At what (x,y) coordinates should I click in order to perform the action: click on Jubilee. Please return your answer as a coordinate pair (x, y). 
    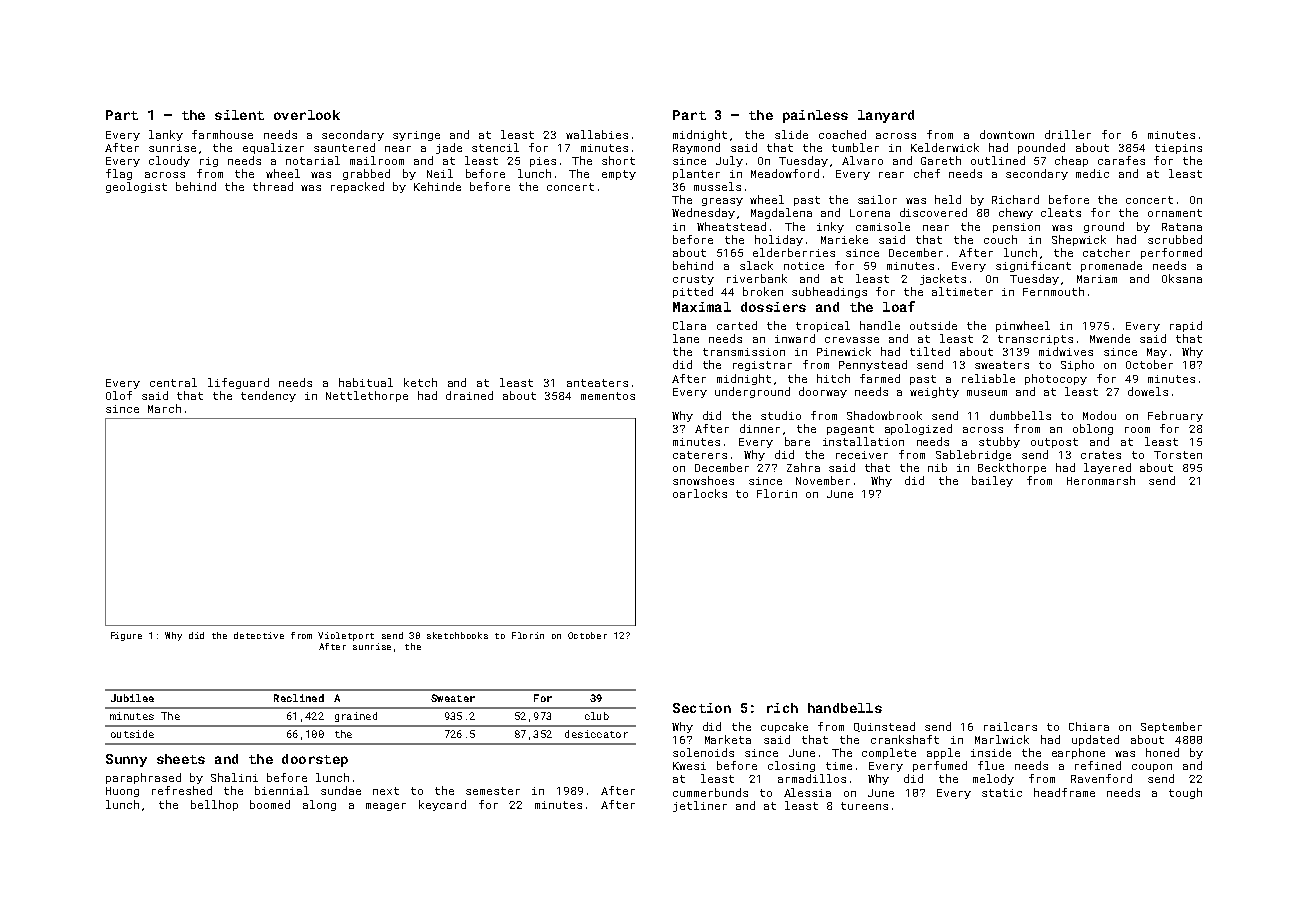
    Looking at the image, I should click on (132, 698).
